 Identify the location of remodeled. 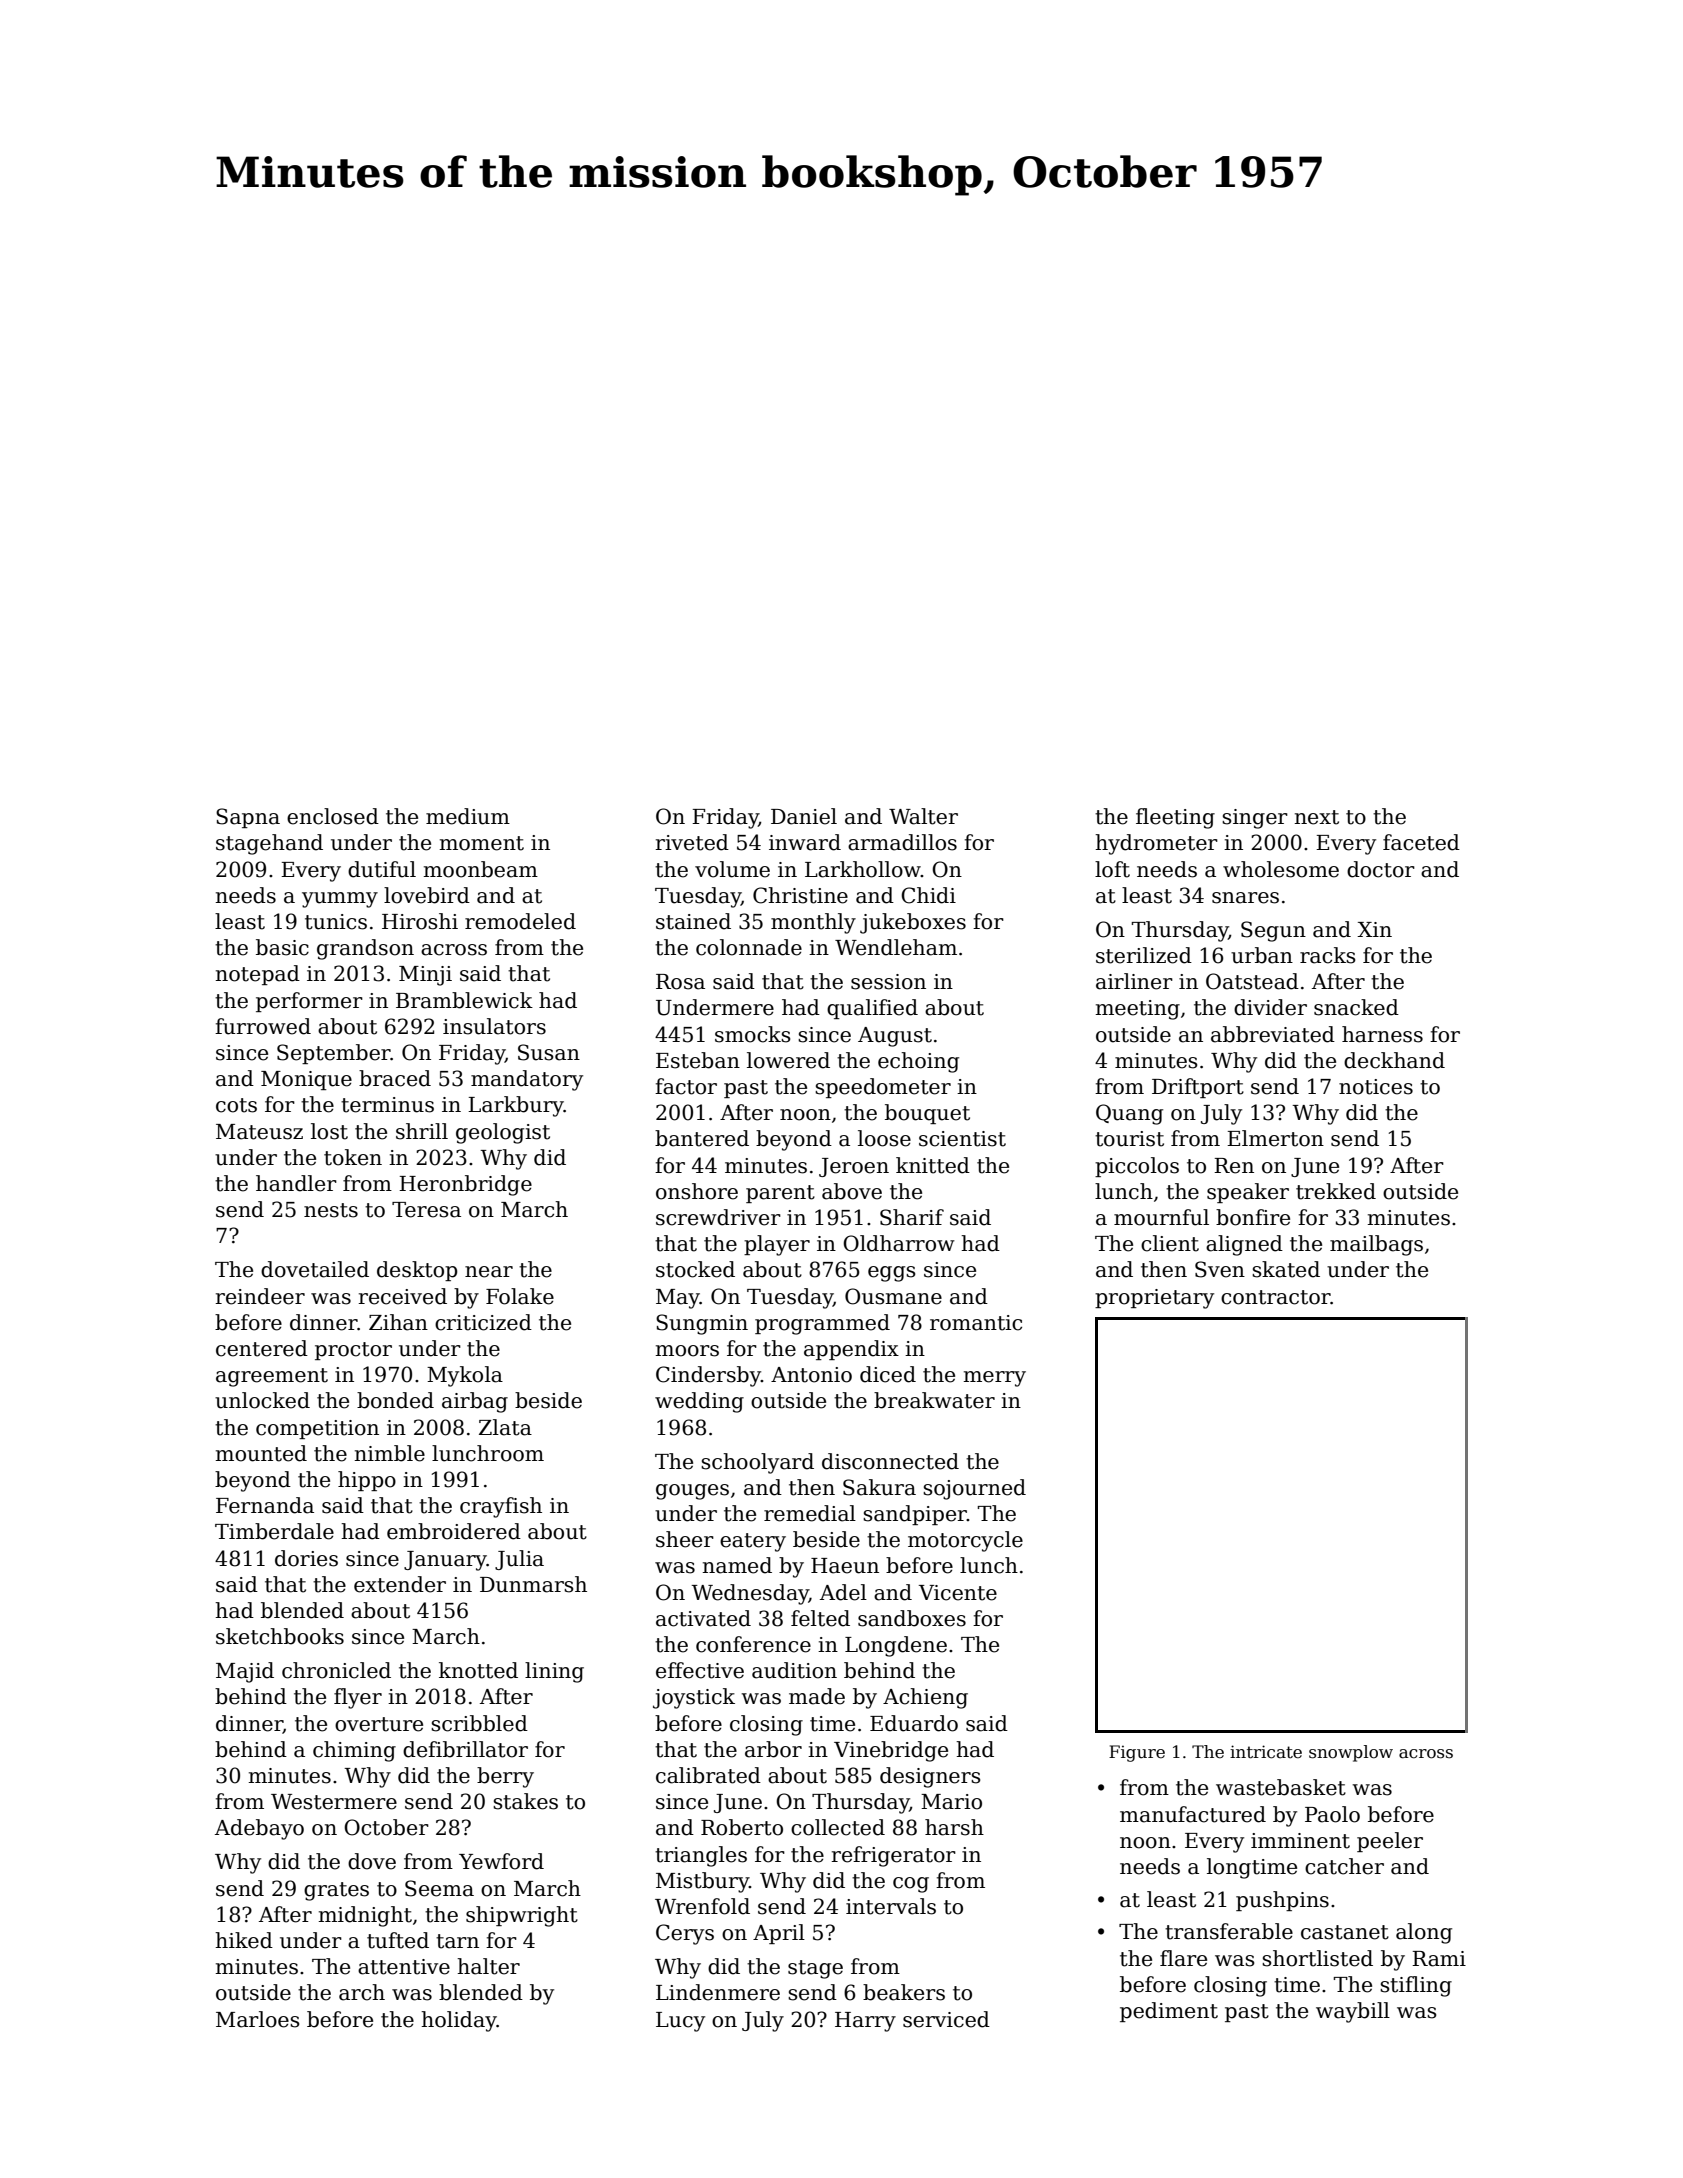
(520, 921).
